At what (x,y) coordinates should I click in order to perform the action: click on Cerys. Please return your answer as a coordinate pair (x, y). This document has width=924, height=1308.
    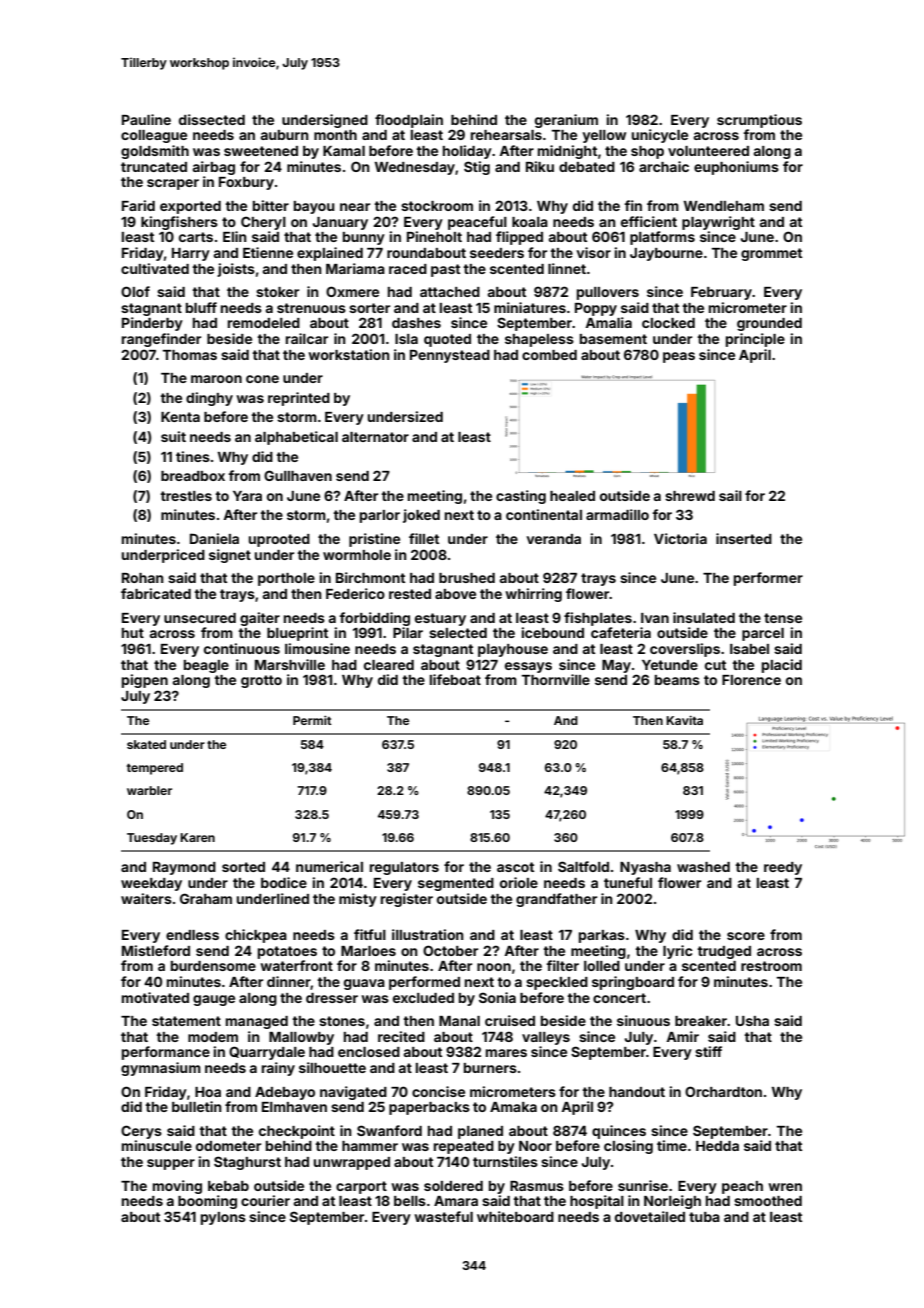
    Looking at the image, I should click on (141, 1132).
